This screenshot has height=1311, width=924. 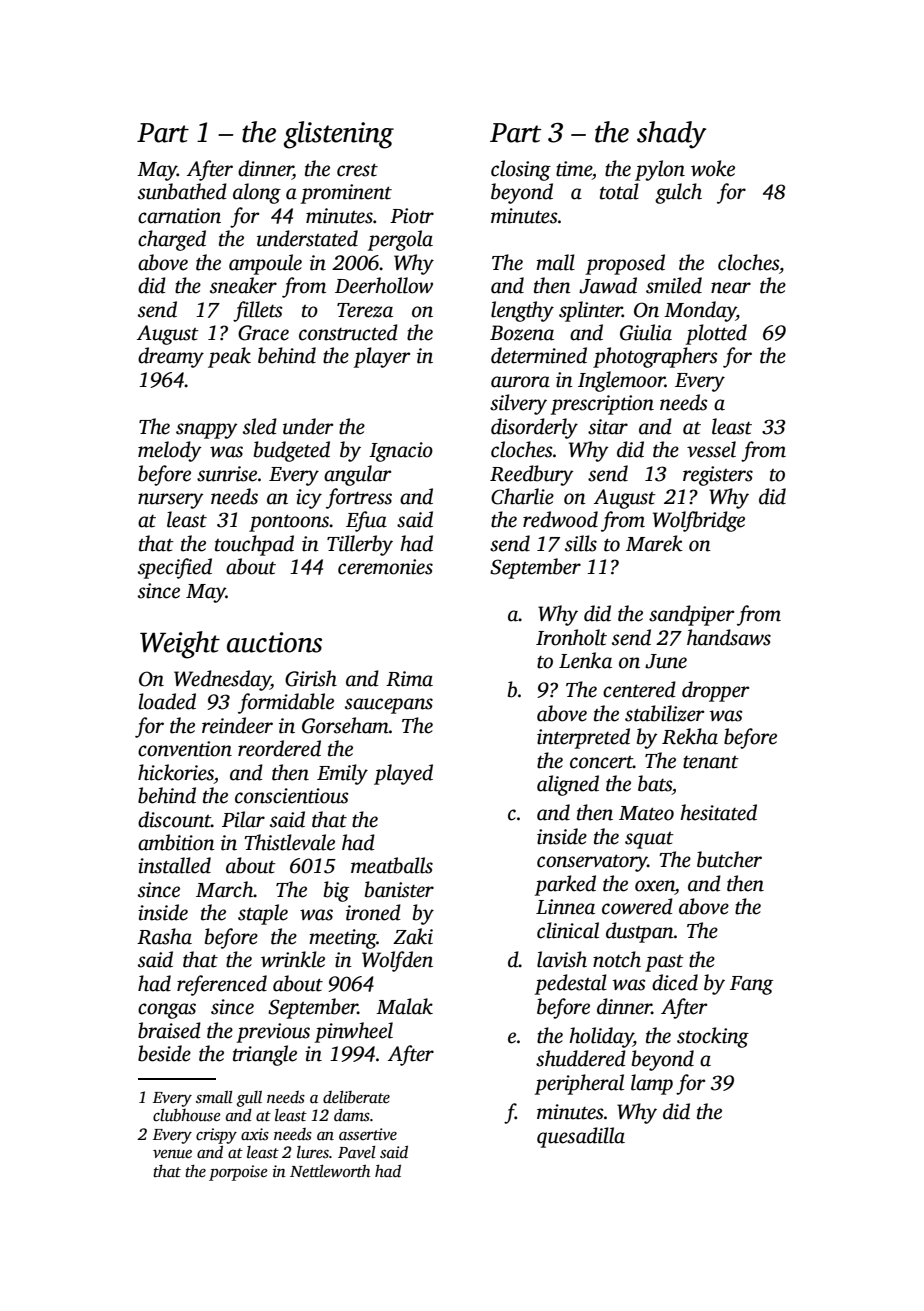 What do you see at coordinates (172, 1154) in the screenshot?
I see `venue` at bounding box center [172, 1154].
